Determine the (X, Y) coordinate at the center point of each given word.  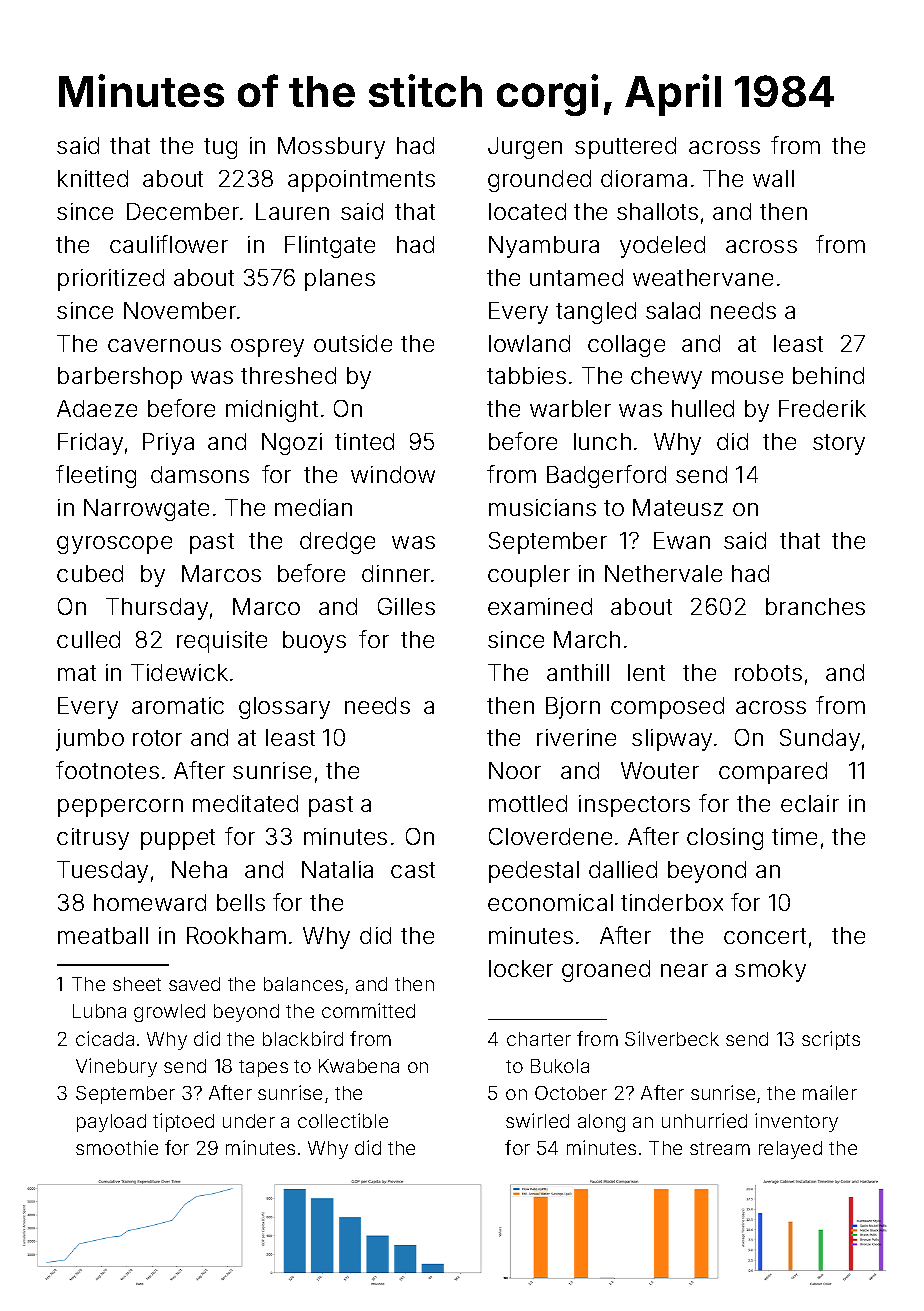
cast (413, 870)
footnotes (107, 770)
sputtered (625, 148)
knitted (93, 178)
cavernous (164, 345)
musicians (542, 507)
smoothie (117, 1147)
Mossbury (331, 148)
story (839, 444)
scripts (831, 1040)
